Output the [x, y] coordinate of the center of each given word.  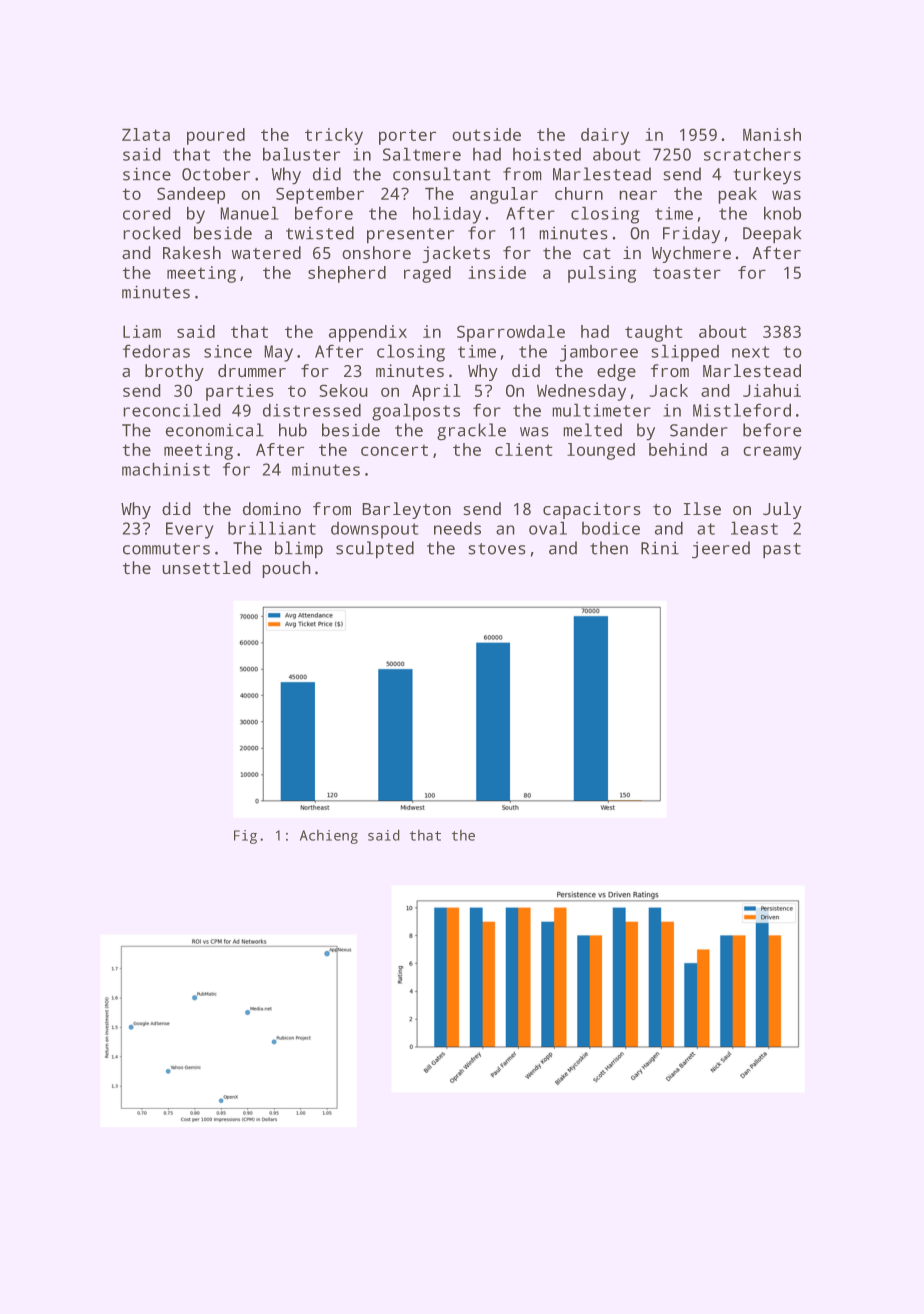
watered [266, 253]
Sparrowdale [511, 333]
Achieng [329, 837]
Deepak [772, 235]
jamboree [599, 353]
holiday [447, 215]
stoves [497, 549]
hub [293, 430]
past [782, 551]
